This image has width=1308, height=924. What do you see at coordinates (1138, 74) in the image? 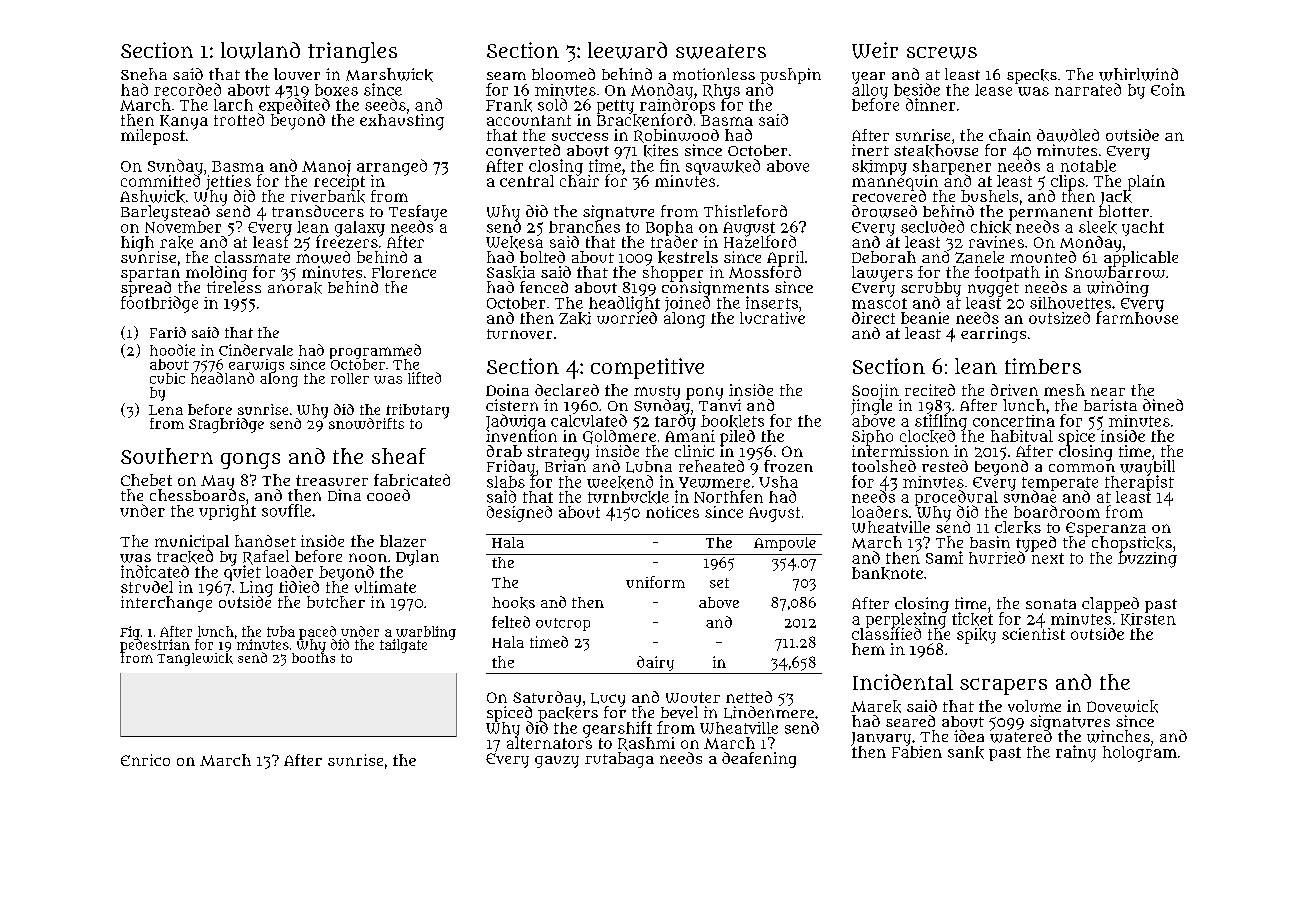
I see `whirlwind` at bounding box center [1138, 74].
